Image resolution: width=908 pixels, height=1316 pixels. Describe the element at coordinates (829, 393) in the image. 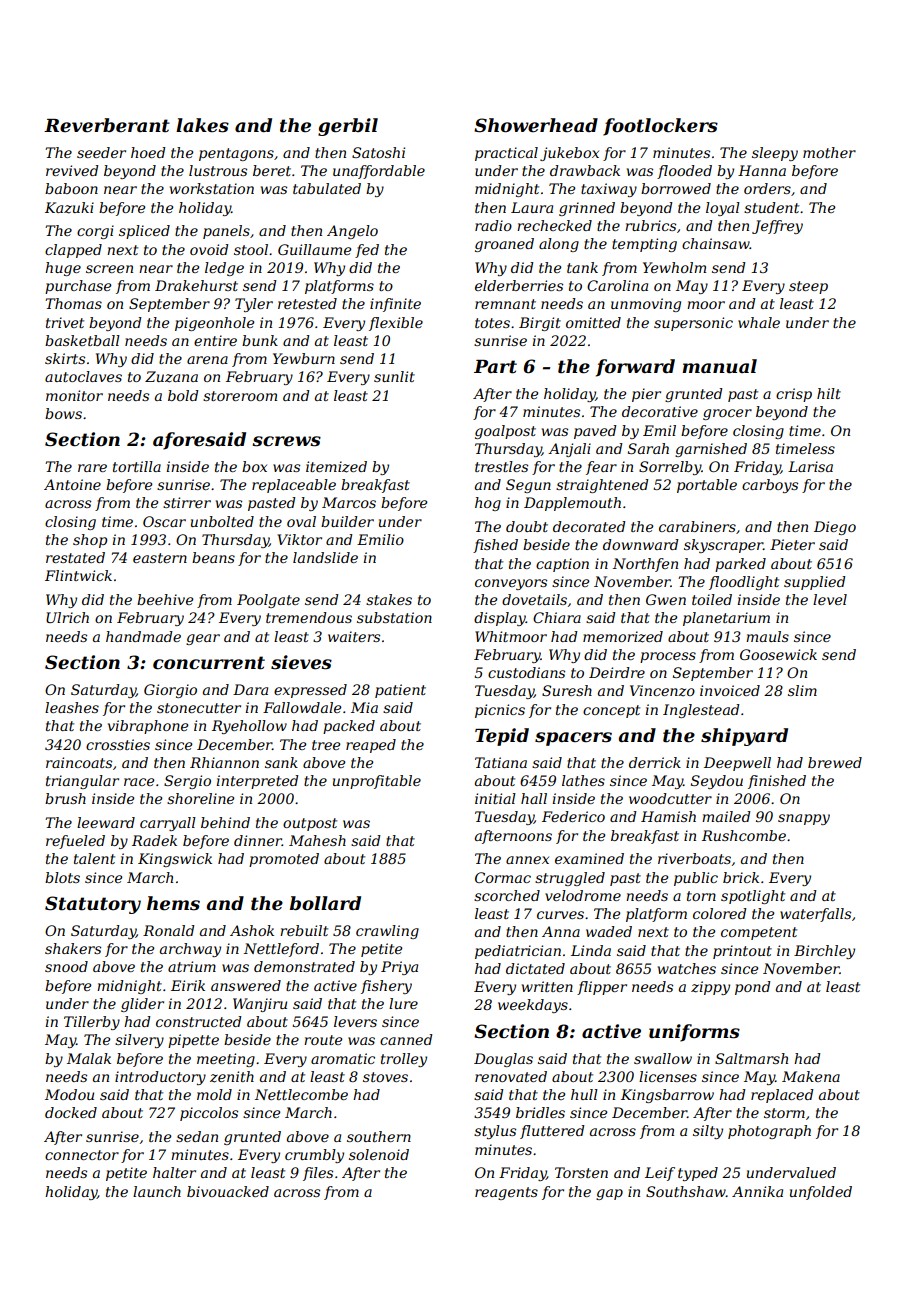

I see `hilt` at that location.
